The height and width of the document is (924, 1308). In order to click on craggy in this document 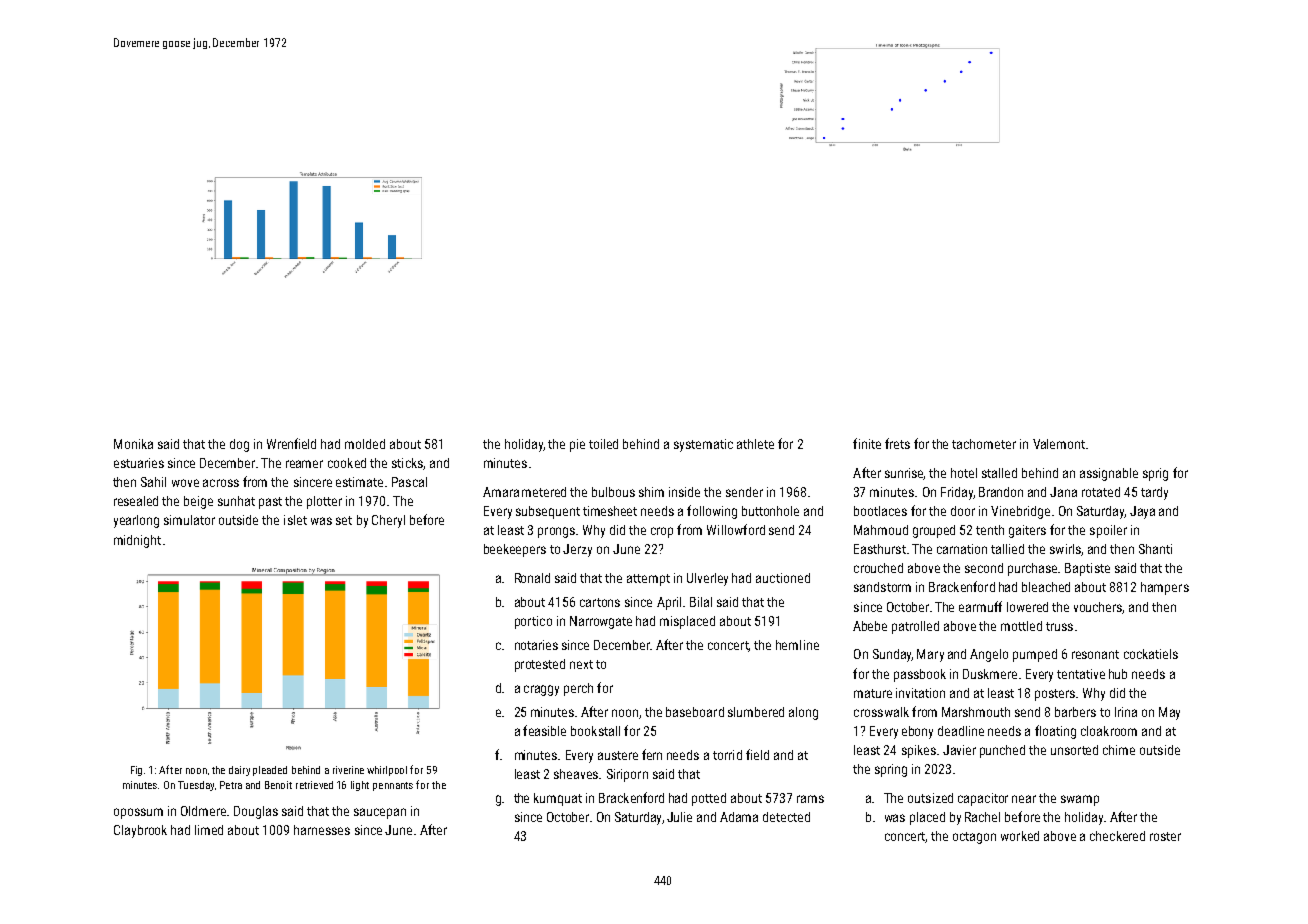, I will do `click(541, 690)`.
